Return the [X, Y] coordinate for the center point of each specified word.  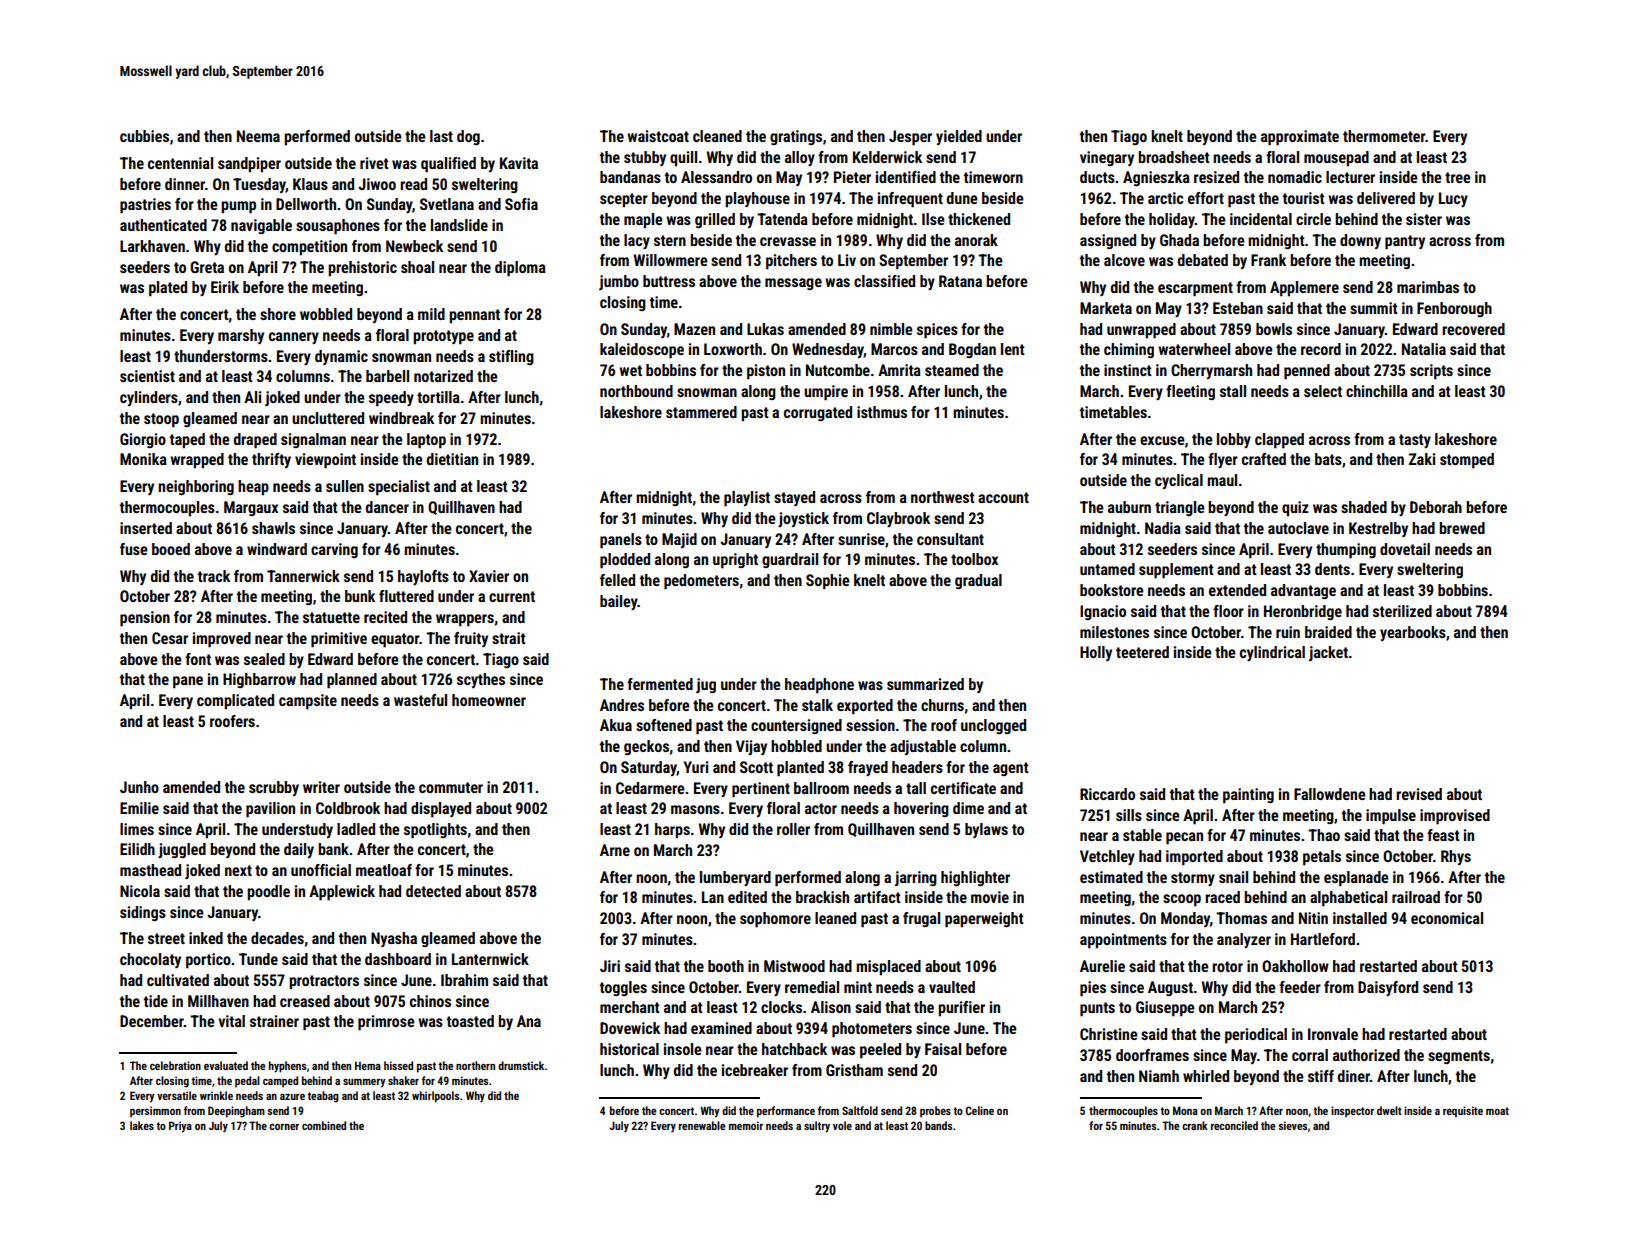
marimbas [1428, 287]
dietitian [452, 459]
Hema [368, 1065]
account [1003, 497]
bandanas [630, 177]
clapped [1279, 441]
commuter [451, 787]
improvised [1455, 817]
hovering [921, 809]
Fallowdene [1330, 794]
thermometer [1384, 136]
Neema [258, 136]
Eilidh [137, 849]
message [793, 284]
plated [168, 289]
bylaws [986, 830]
